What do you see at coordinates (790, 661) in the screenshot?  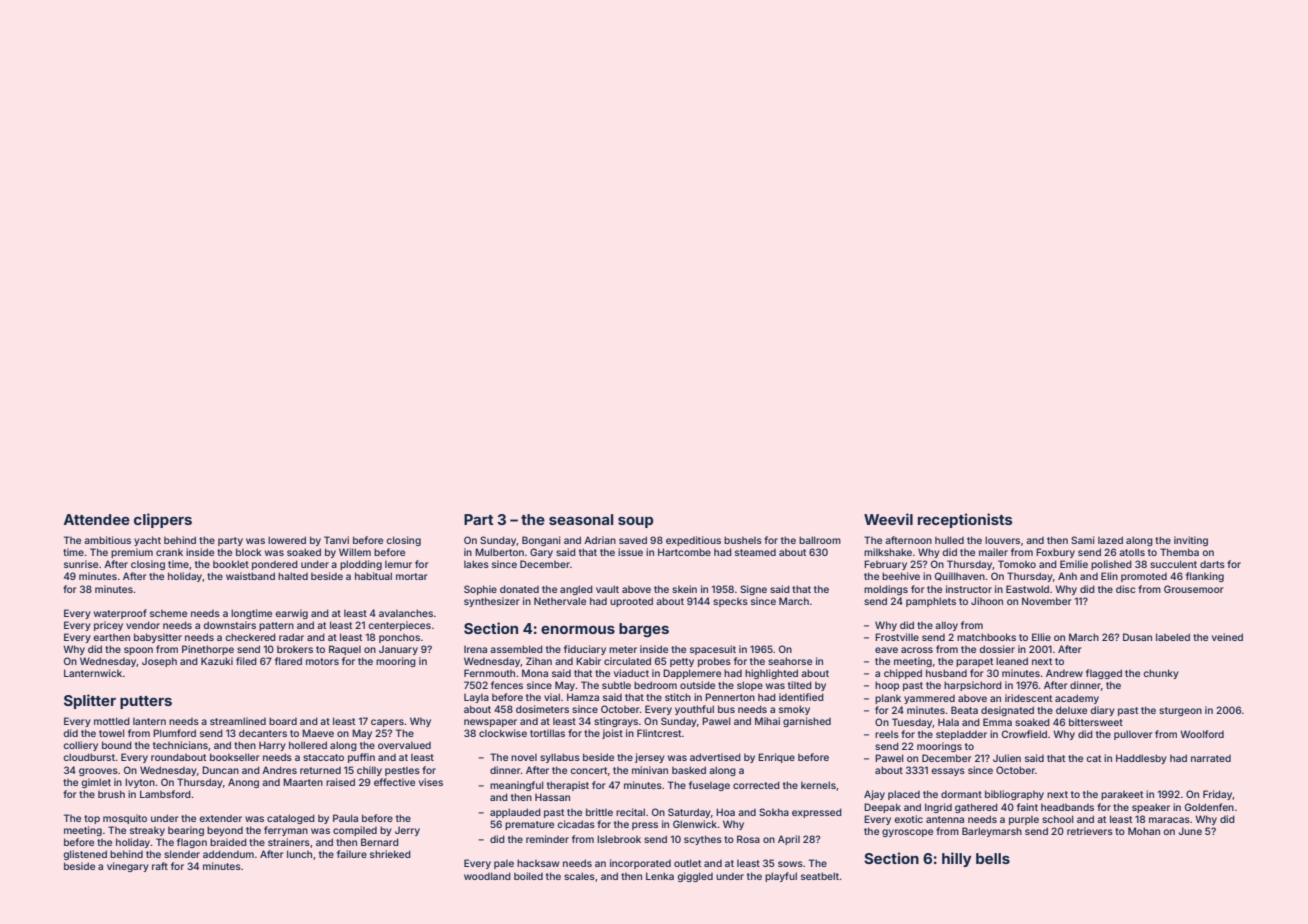 I see `seahorse` at bounding box center [790, 661].
